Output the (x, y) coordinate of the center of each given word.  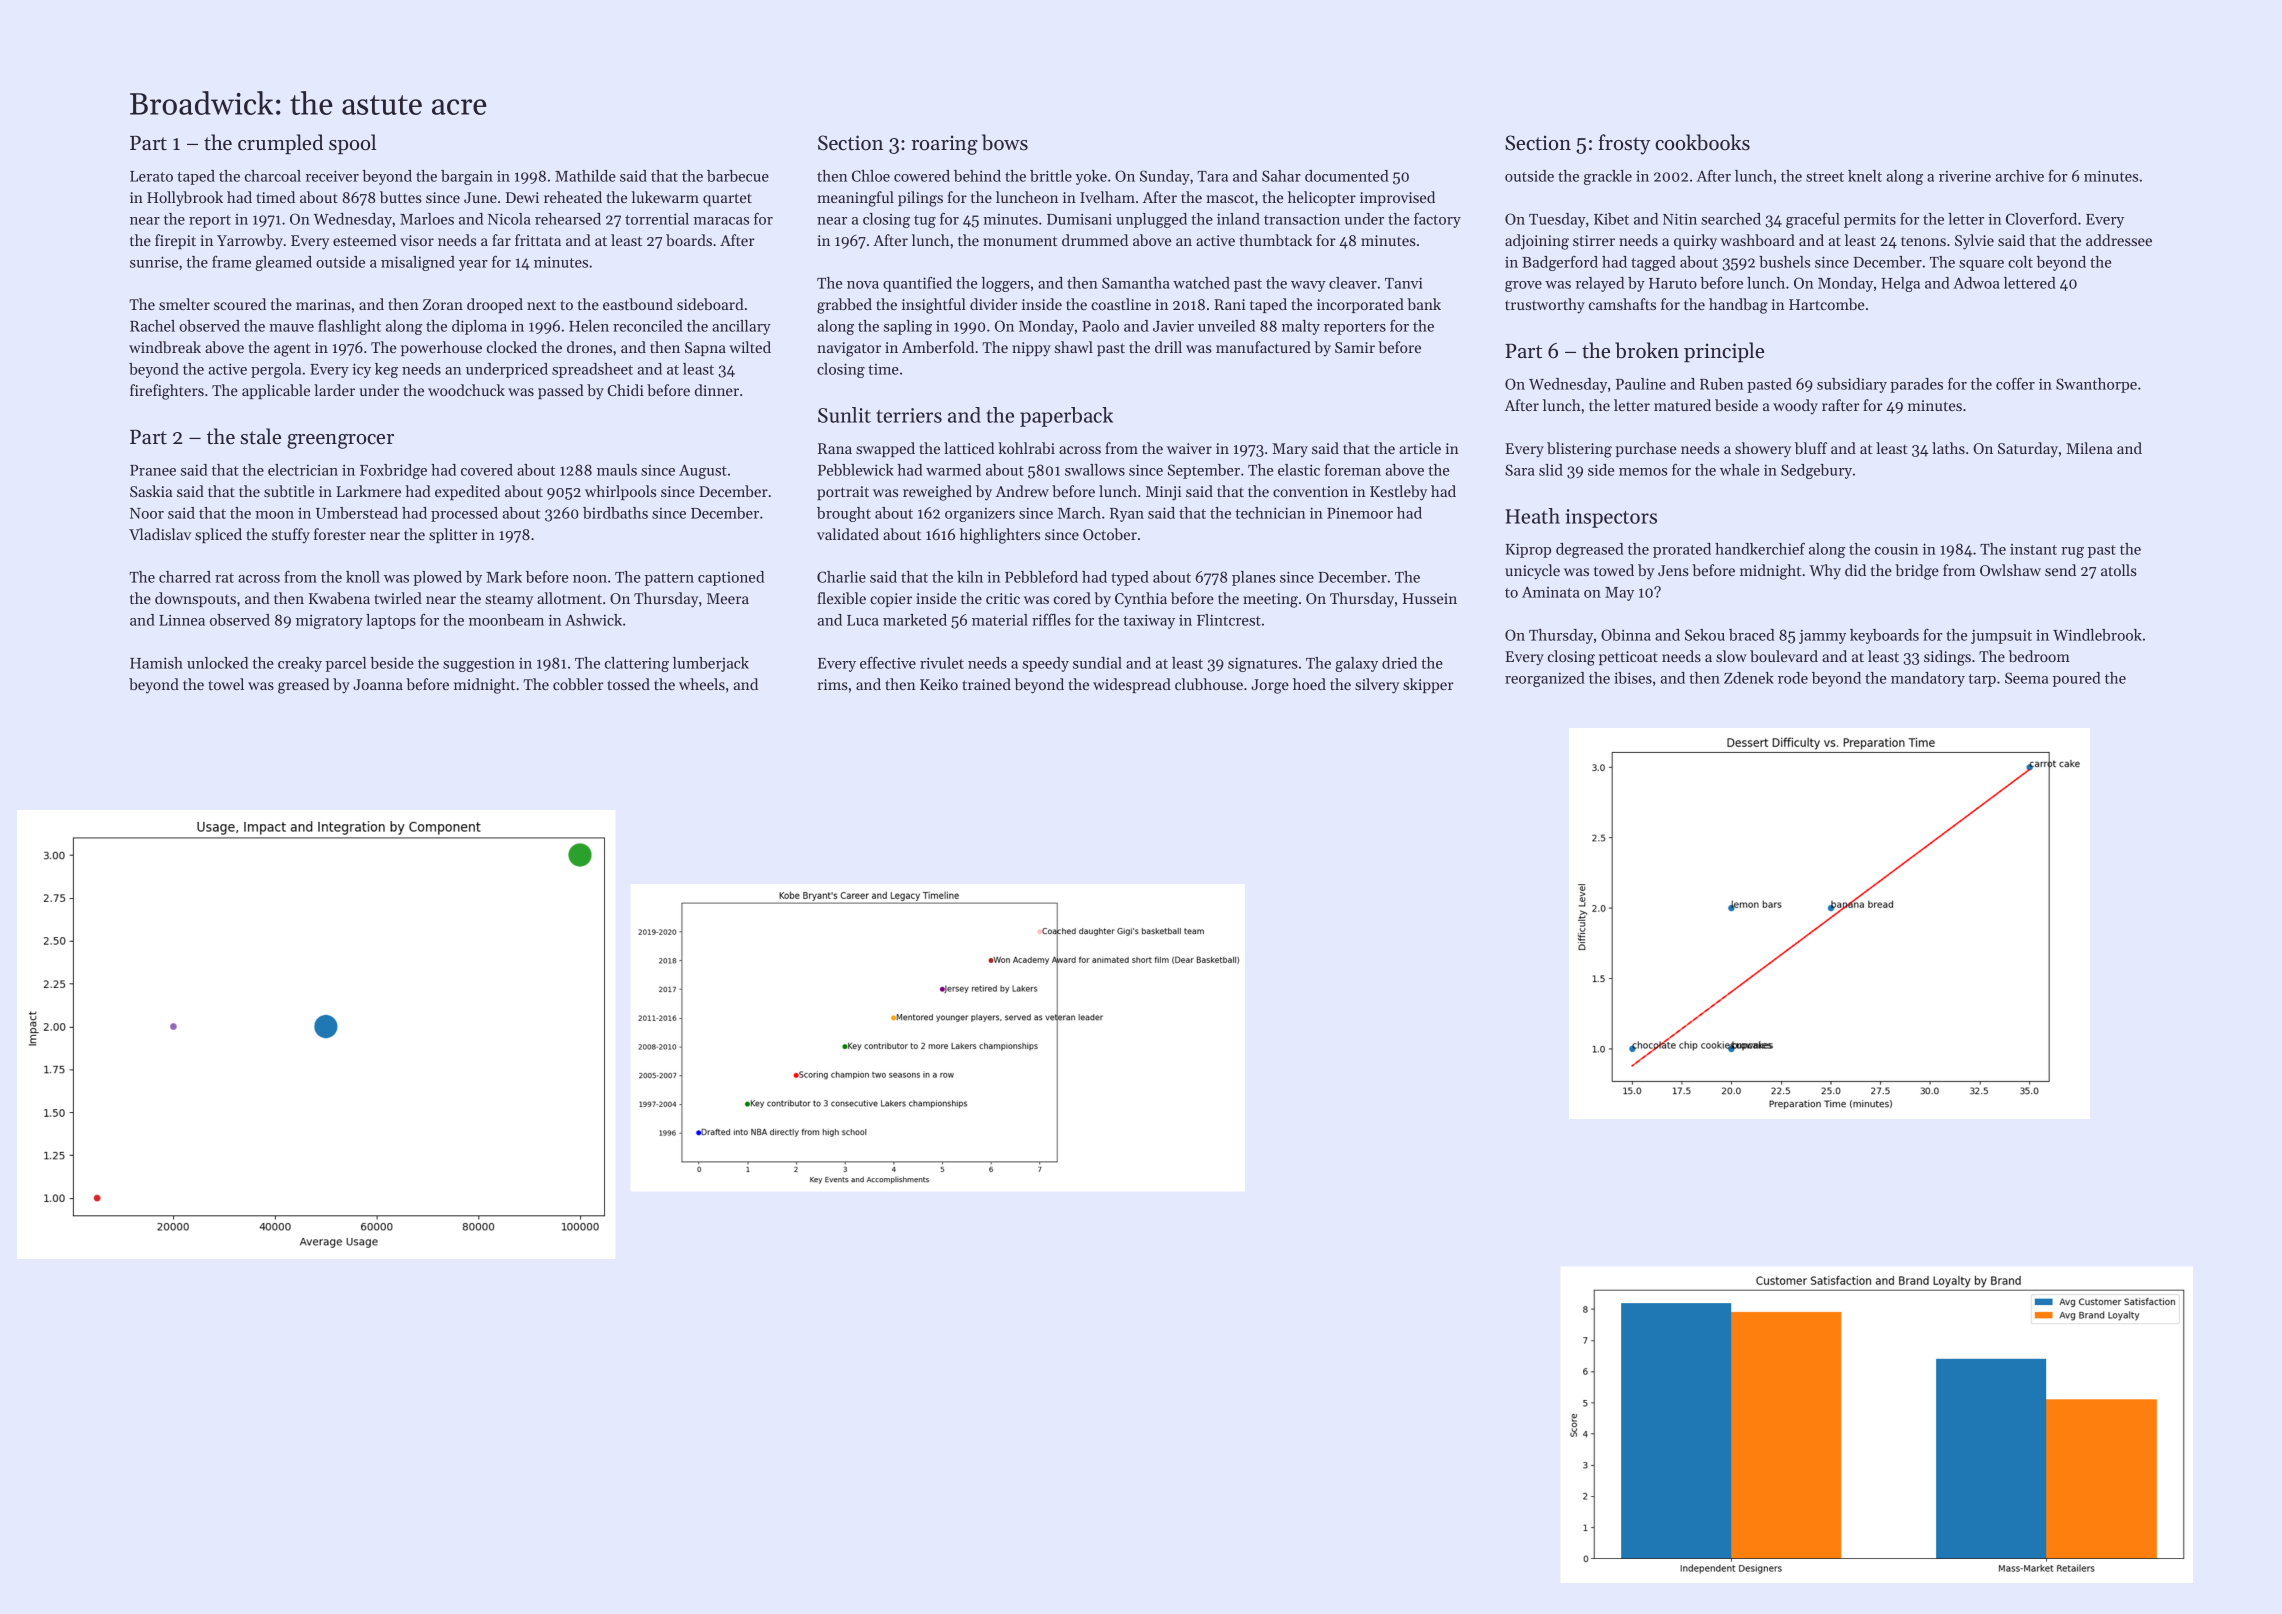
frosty (1624, 144)
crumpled (280, 144)
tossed (628, 684)
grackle (1608, 177)
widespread (1132, 685)
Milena (2089, 448)
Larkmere (368, 491)
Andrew (1022, 491)
